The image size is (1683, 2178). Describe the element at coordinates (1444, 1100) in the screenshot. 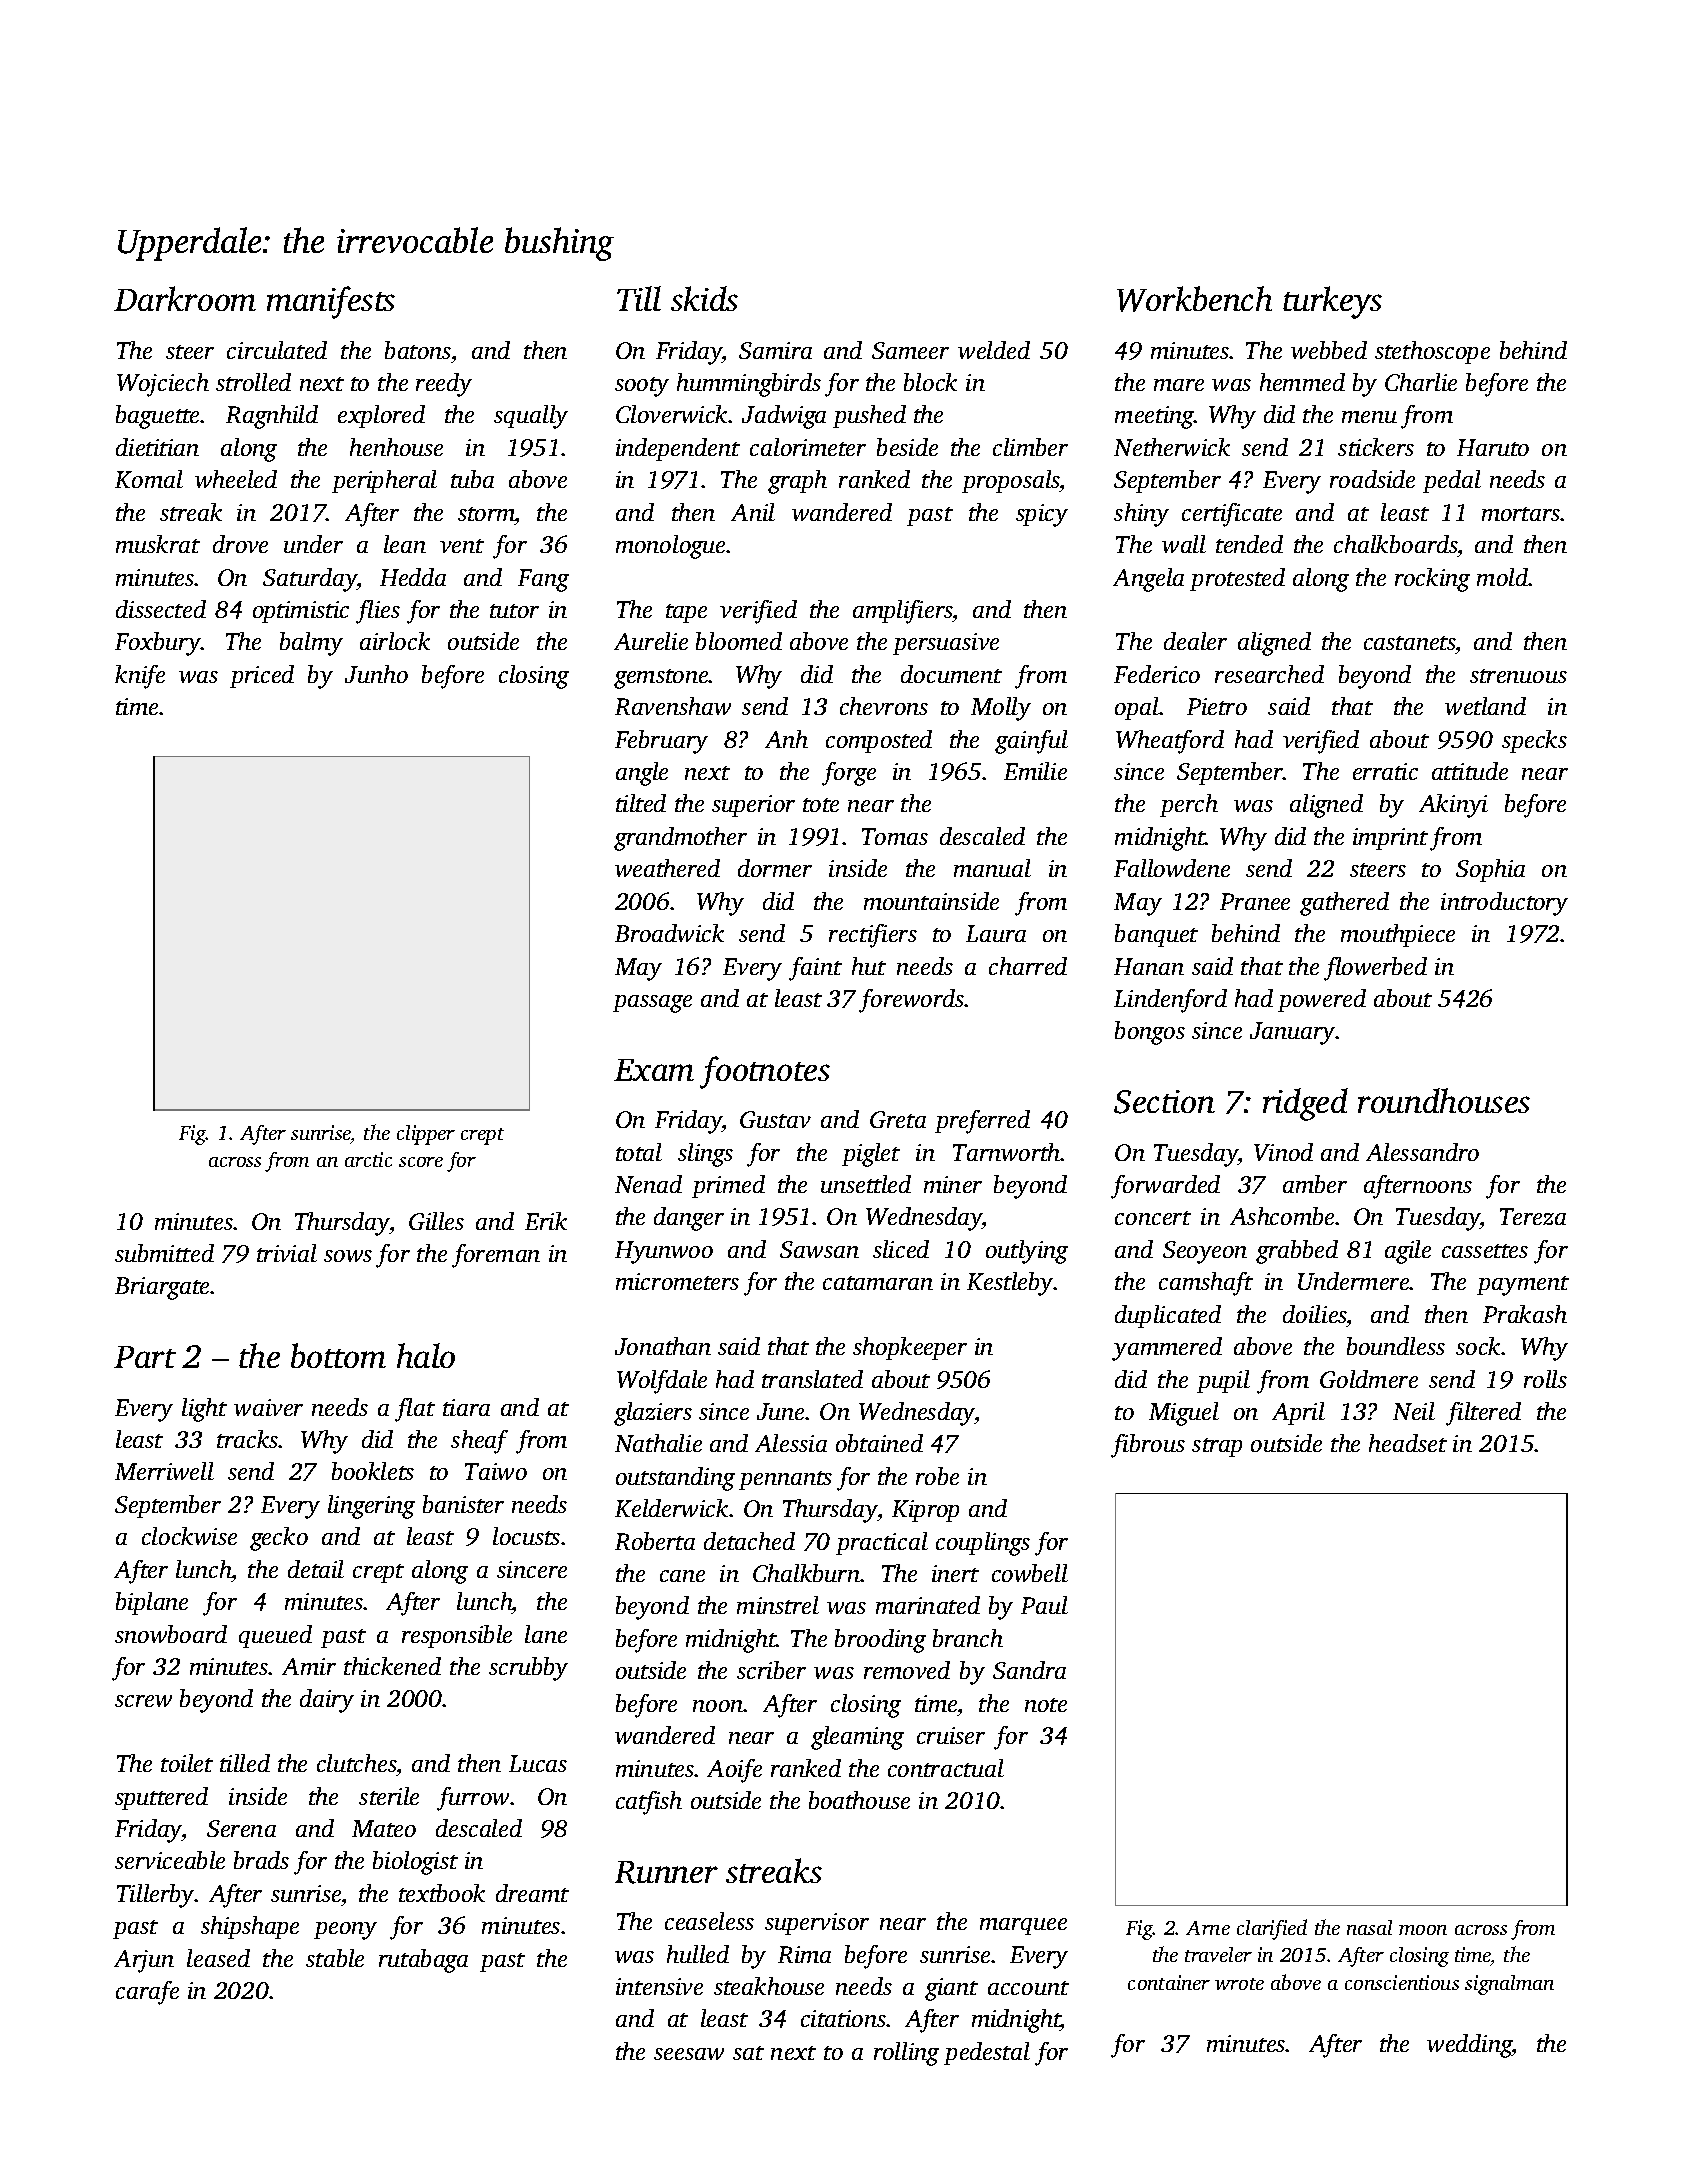

I see `roundhouses` at that location.
